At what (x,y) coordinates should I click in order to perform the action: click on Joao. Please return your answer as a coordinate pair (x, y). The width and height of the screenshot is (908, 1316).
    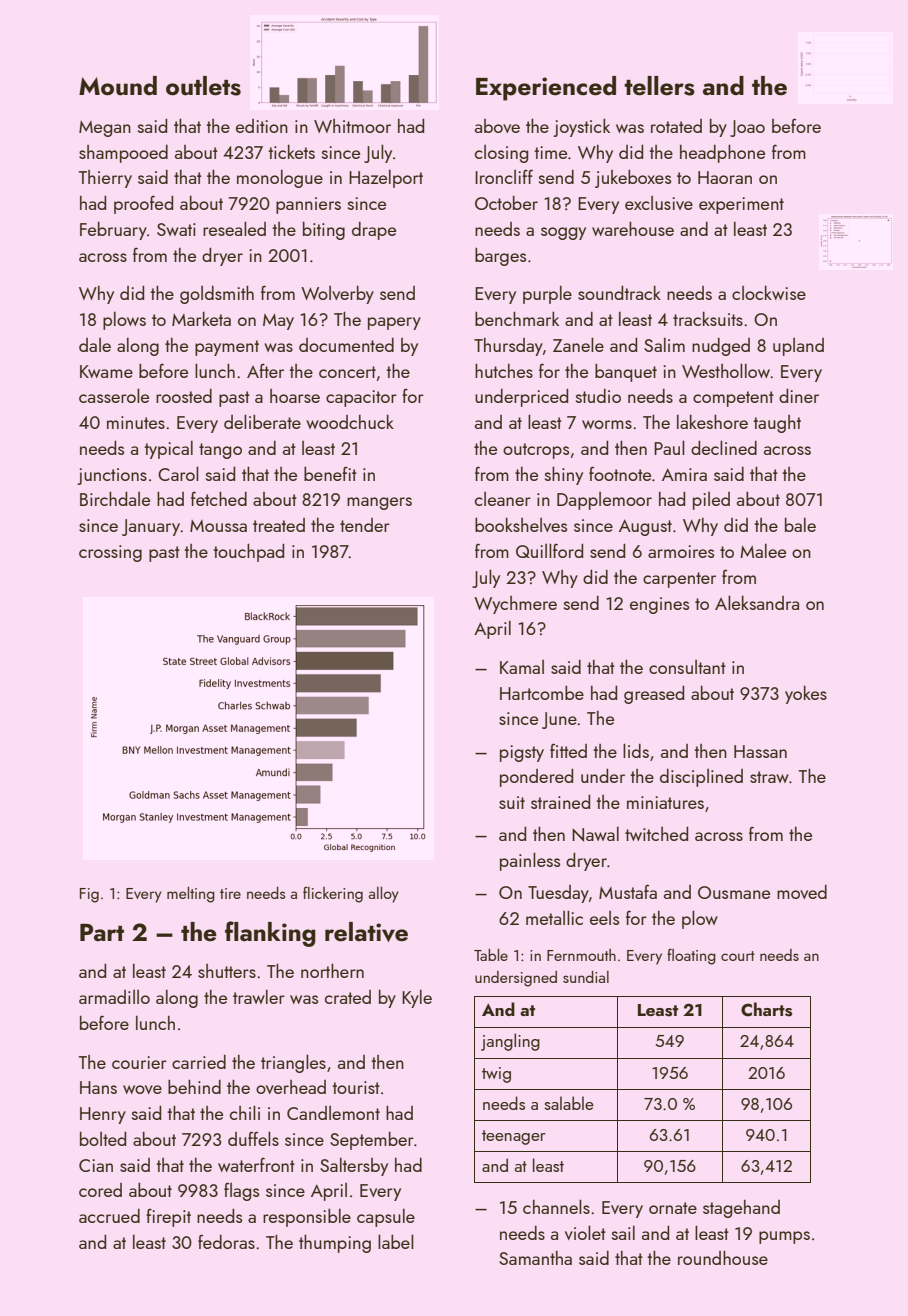
    Looking at the image, I should click on (747, 128).
